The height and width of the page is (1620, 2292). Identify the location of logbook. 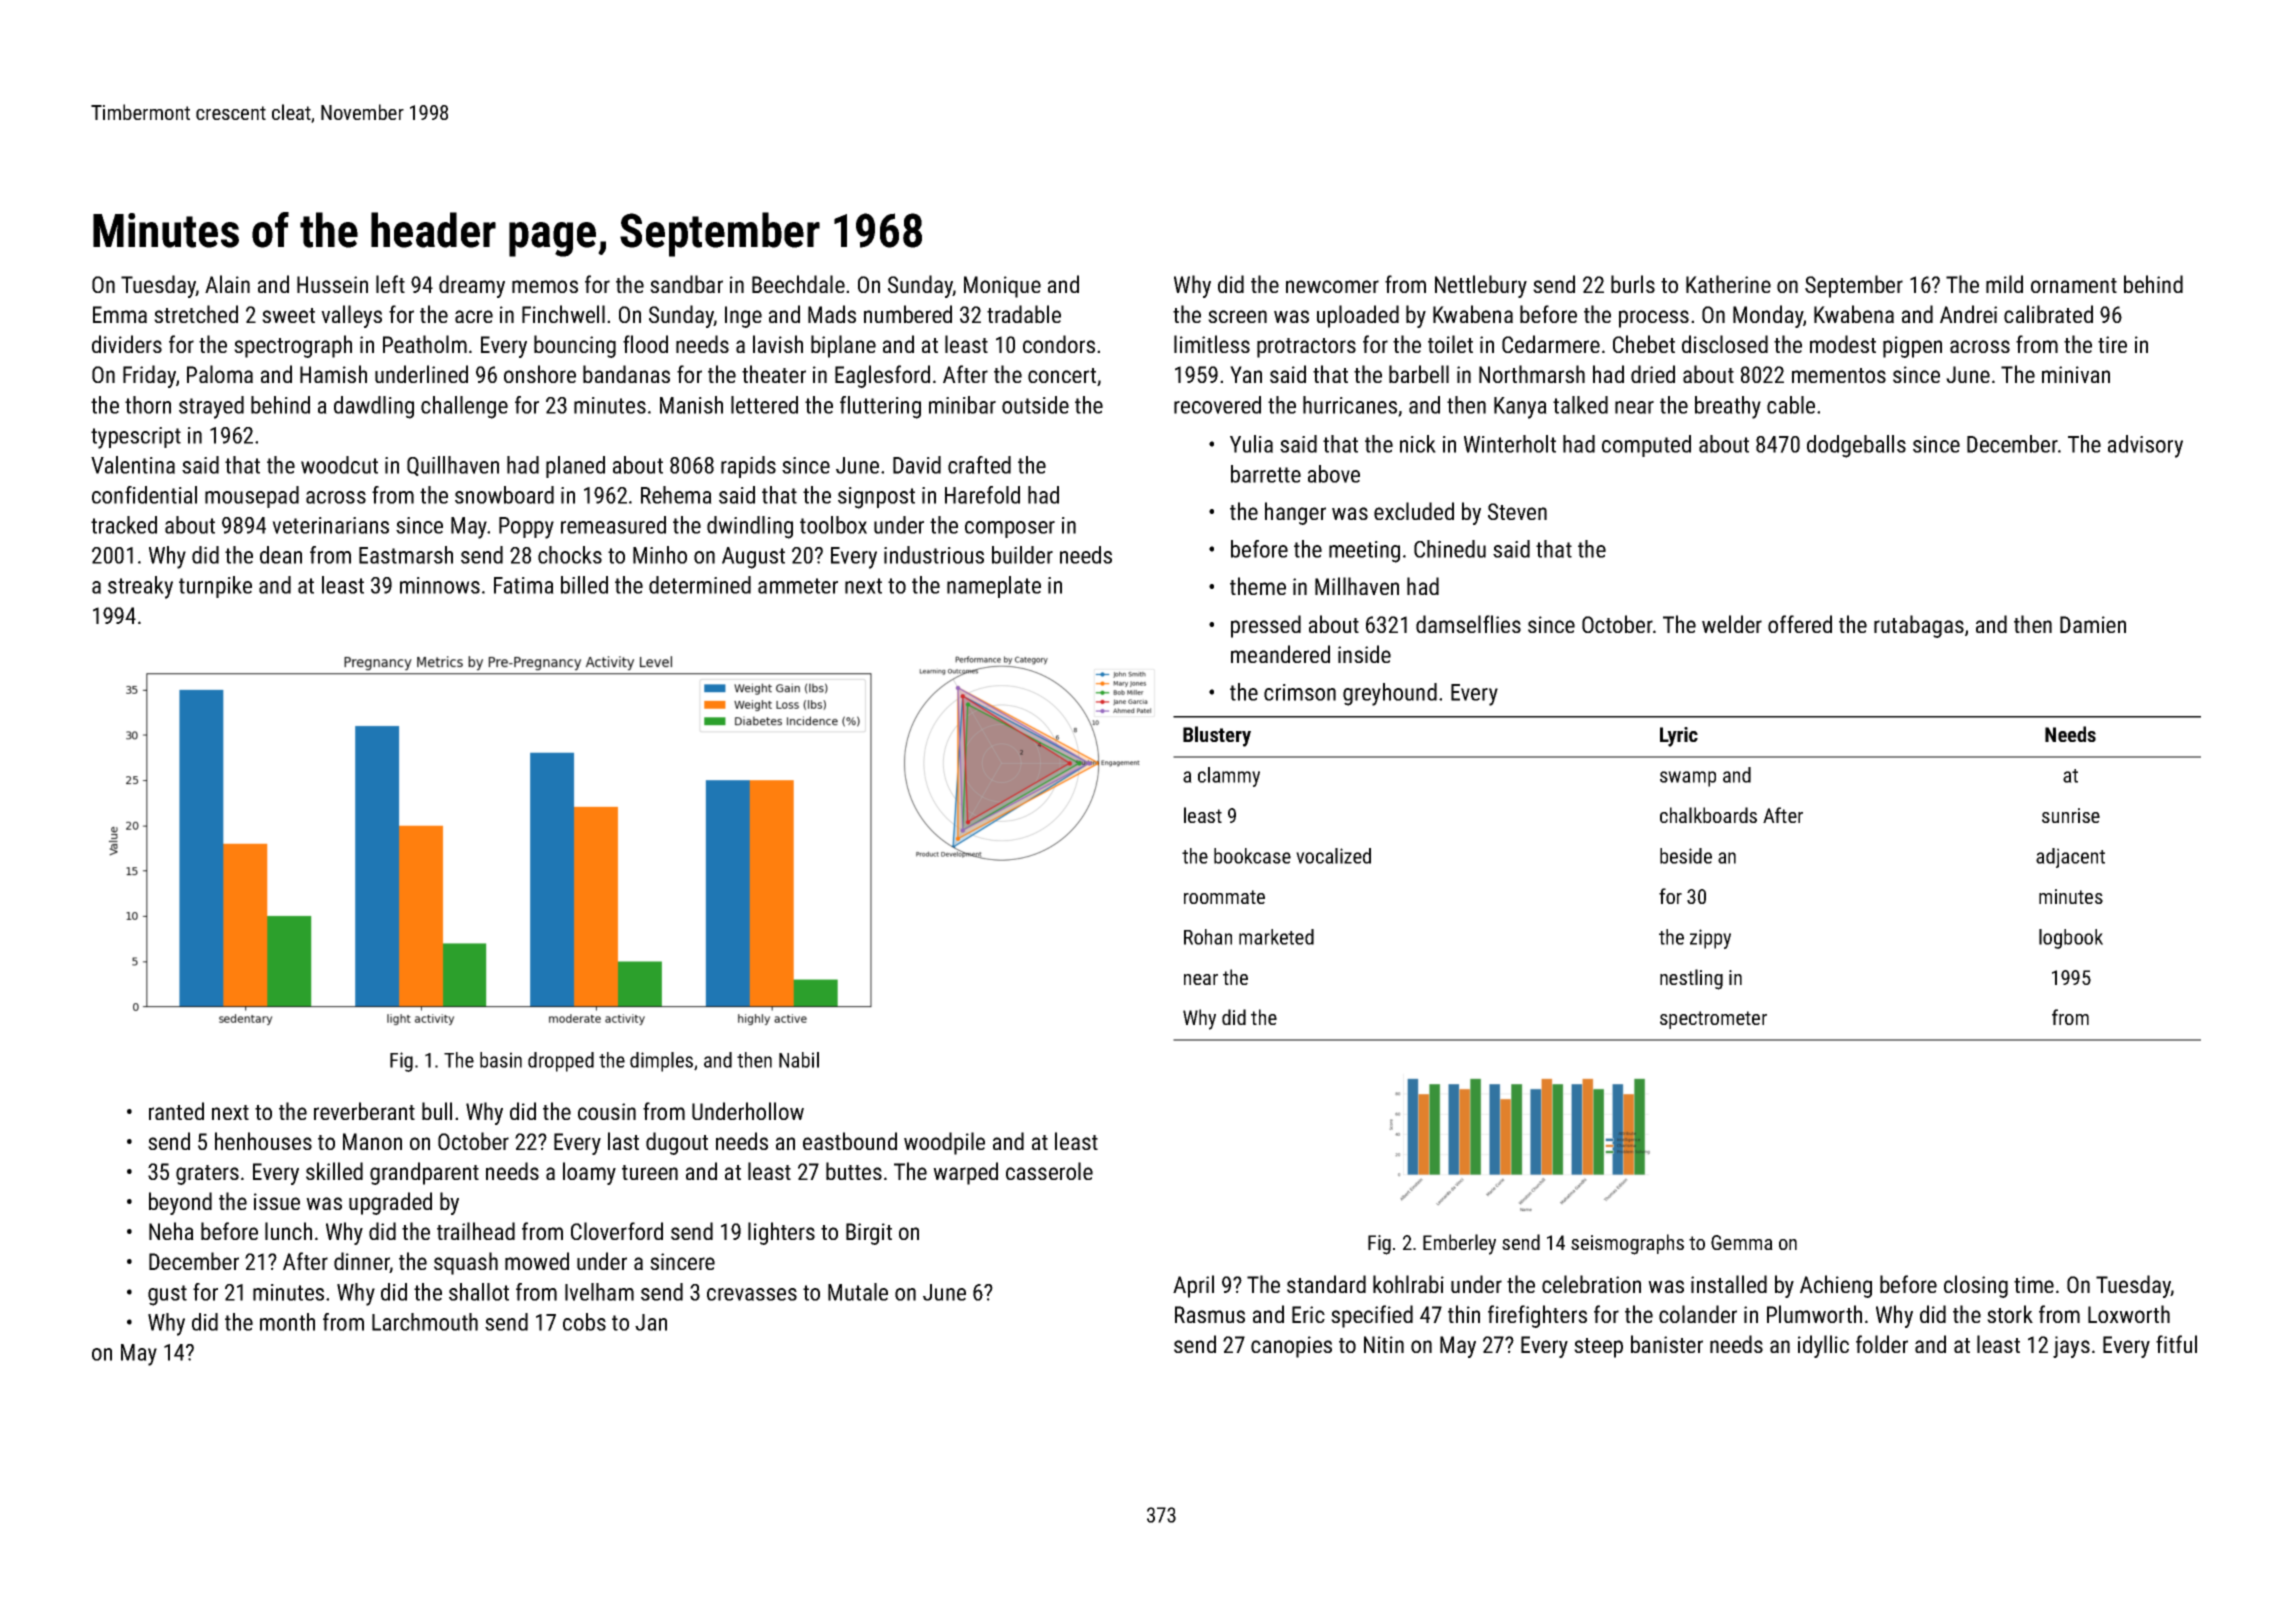
(2071, 939).
